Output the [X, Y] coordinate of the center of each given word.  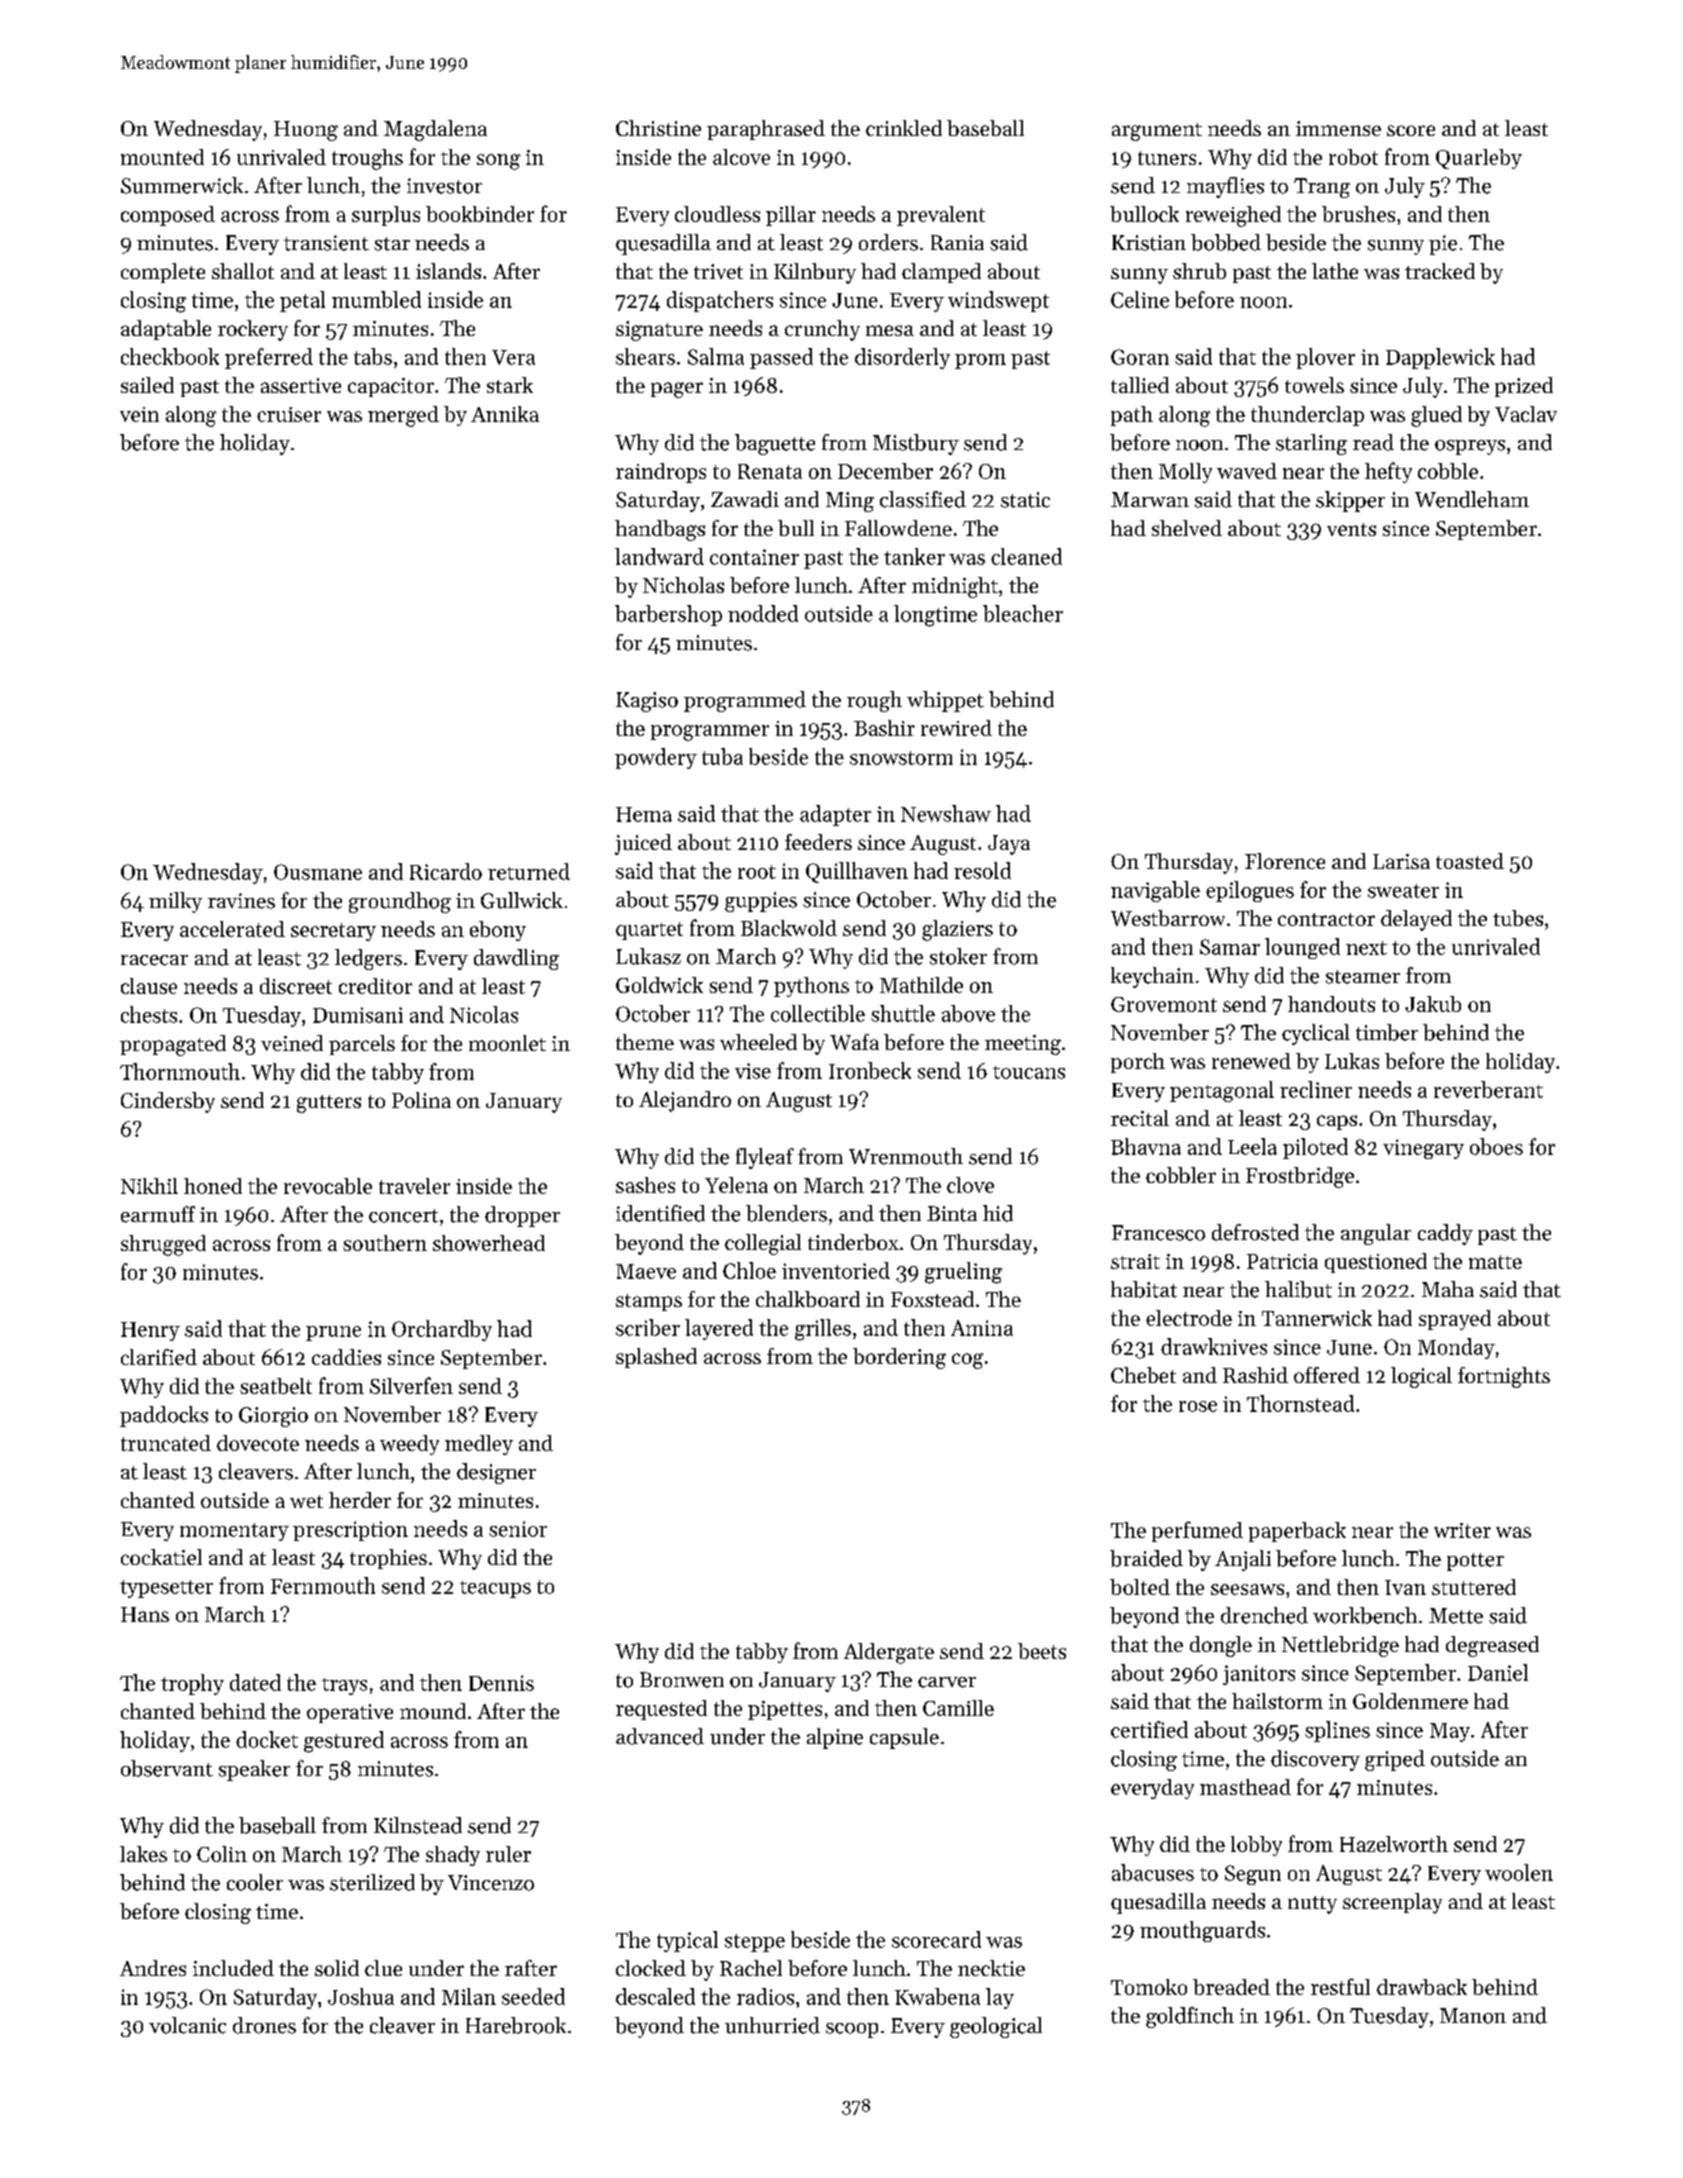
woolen [1519, 1872]
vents [1351, 529]
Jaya [1009, 845]
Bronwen [682, 1680]
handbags [660, 530]
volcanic [187, 2025]
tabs [373, 356]
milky [175, 902]
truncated [166, 1443]
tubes [1518, 918]
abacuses [1153, 1872]
